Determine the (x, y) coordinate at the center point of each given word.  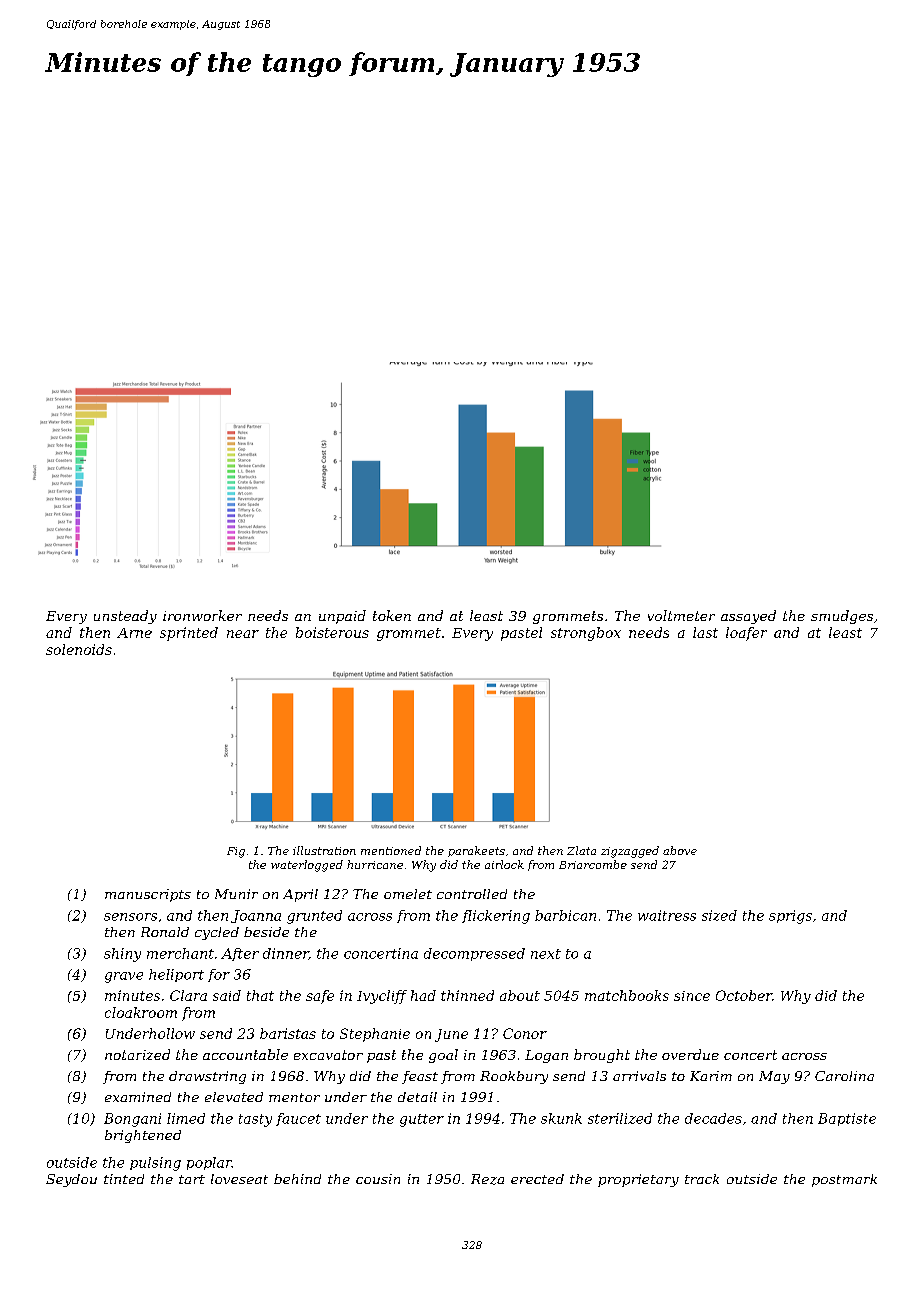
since (692, 996)
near (243, 634)
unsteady (125, 617)
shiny (122, 955)
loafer (746, 634)
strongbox (586, 634)
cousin (378, 1179)
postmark (844, 1180)
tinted (124, 1179)
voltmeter (681, 615)
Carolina (844, 1076)
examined (138, 1097)
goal (443, 1056)
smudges (842, 617)
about (520, 995)
